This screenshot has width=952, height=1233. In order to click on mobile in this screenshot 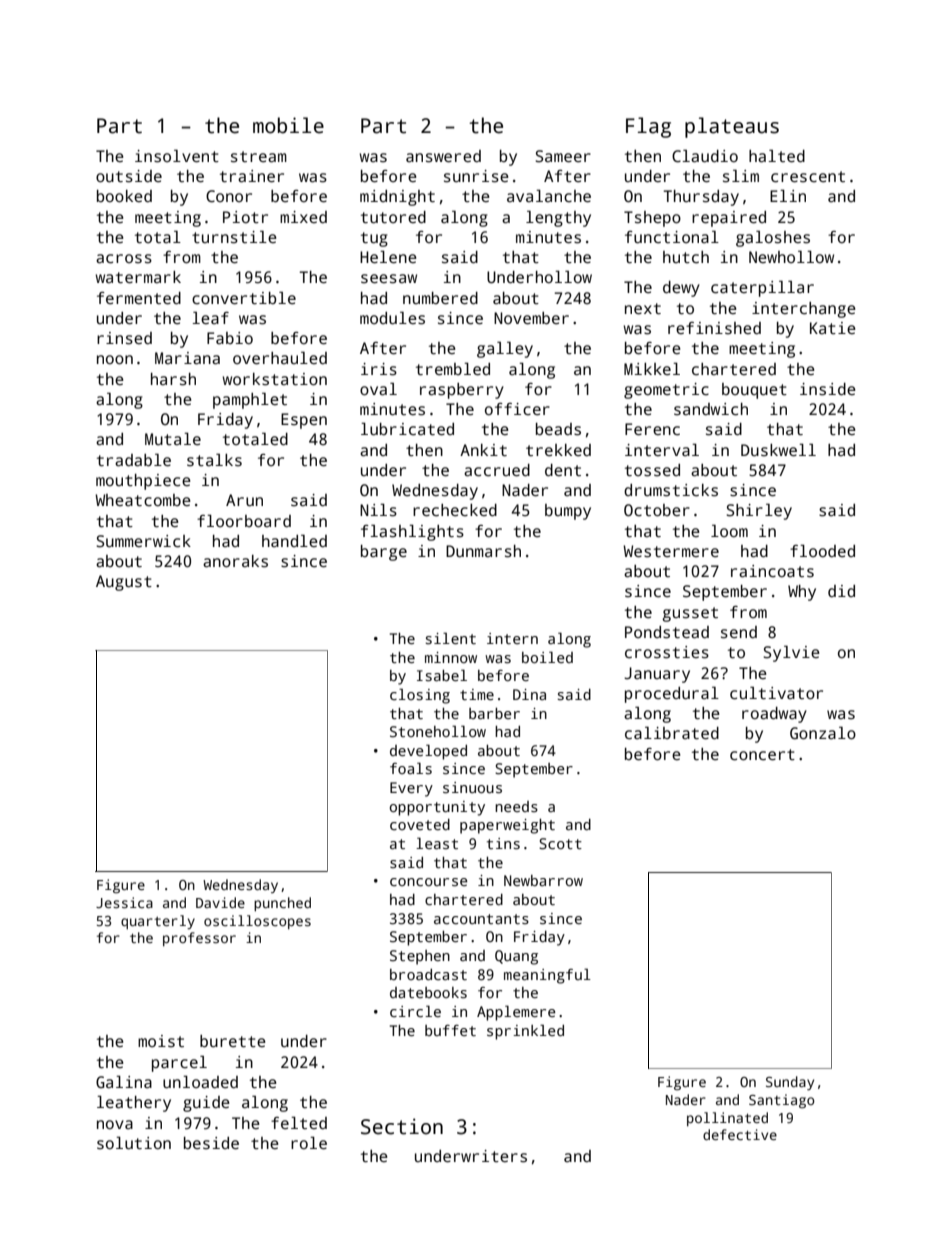, I will do `click(288, 125)`.
